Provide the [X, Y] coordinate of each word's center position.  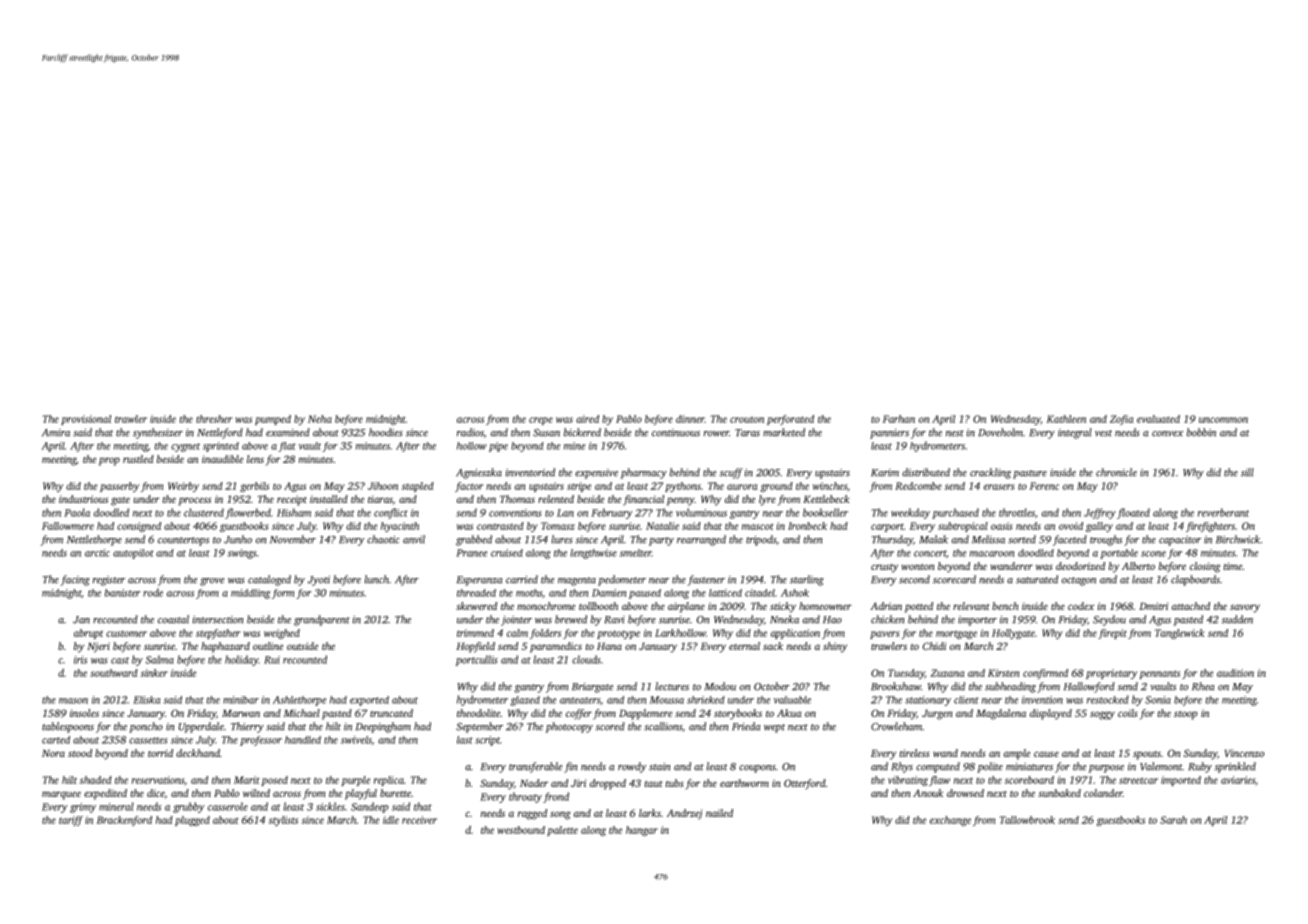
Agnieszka [479, 473]
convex [1168, 434]
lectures [672, 686]
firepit [1112, 634]
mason [73, 701]
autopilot [133, 554]
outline [268, 646]
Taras [747, 433]
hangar [642, 831]
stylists [283, 821]
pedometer [622, 580]
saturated [1037, 579]
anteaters [580, 700]
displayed [1051, 714]
